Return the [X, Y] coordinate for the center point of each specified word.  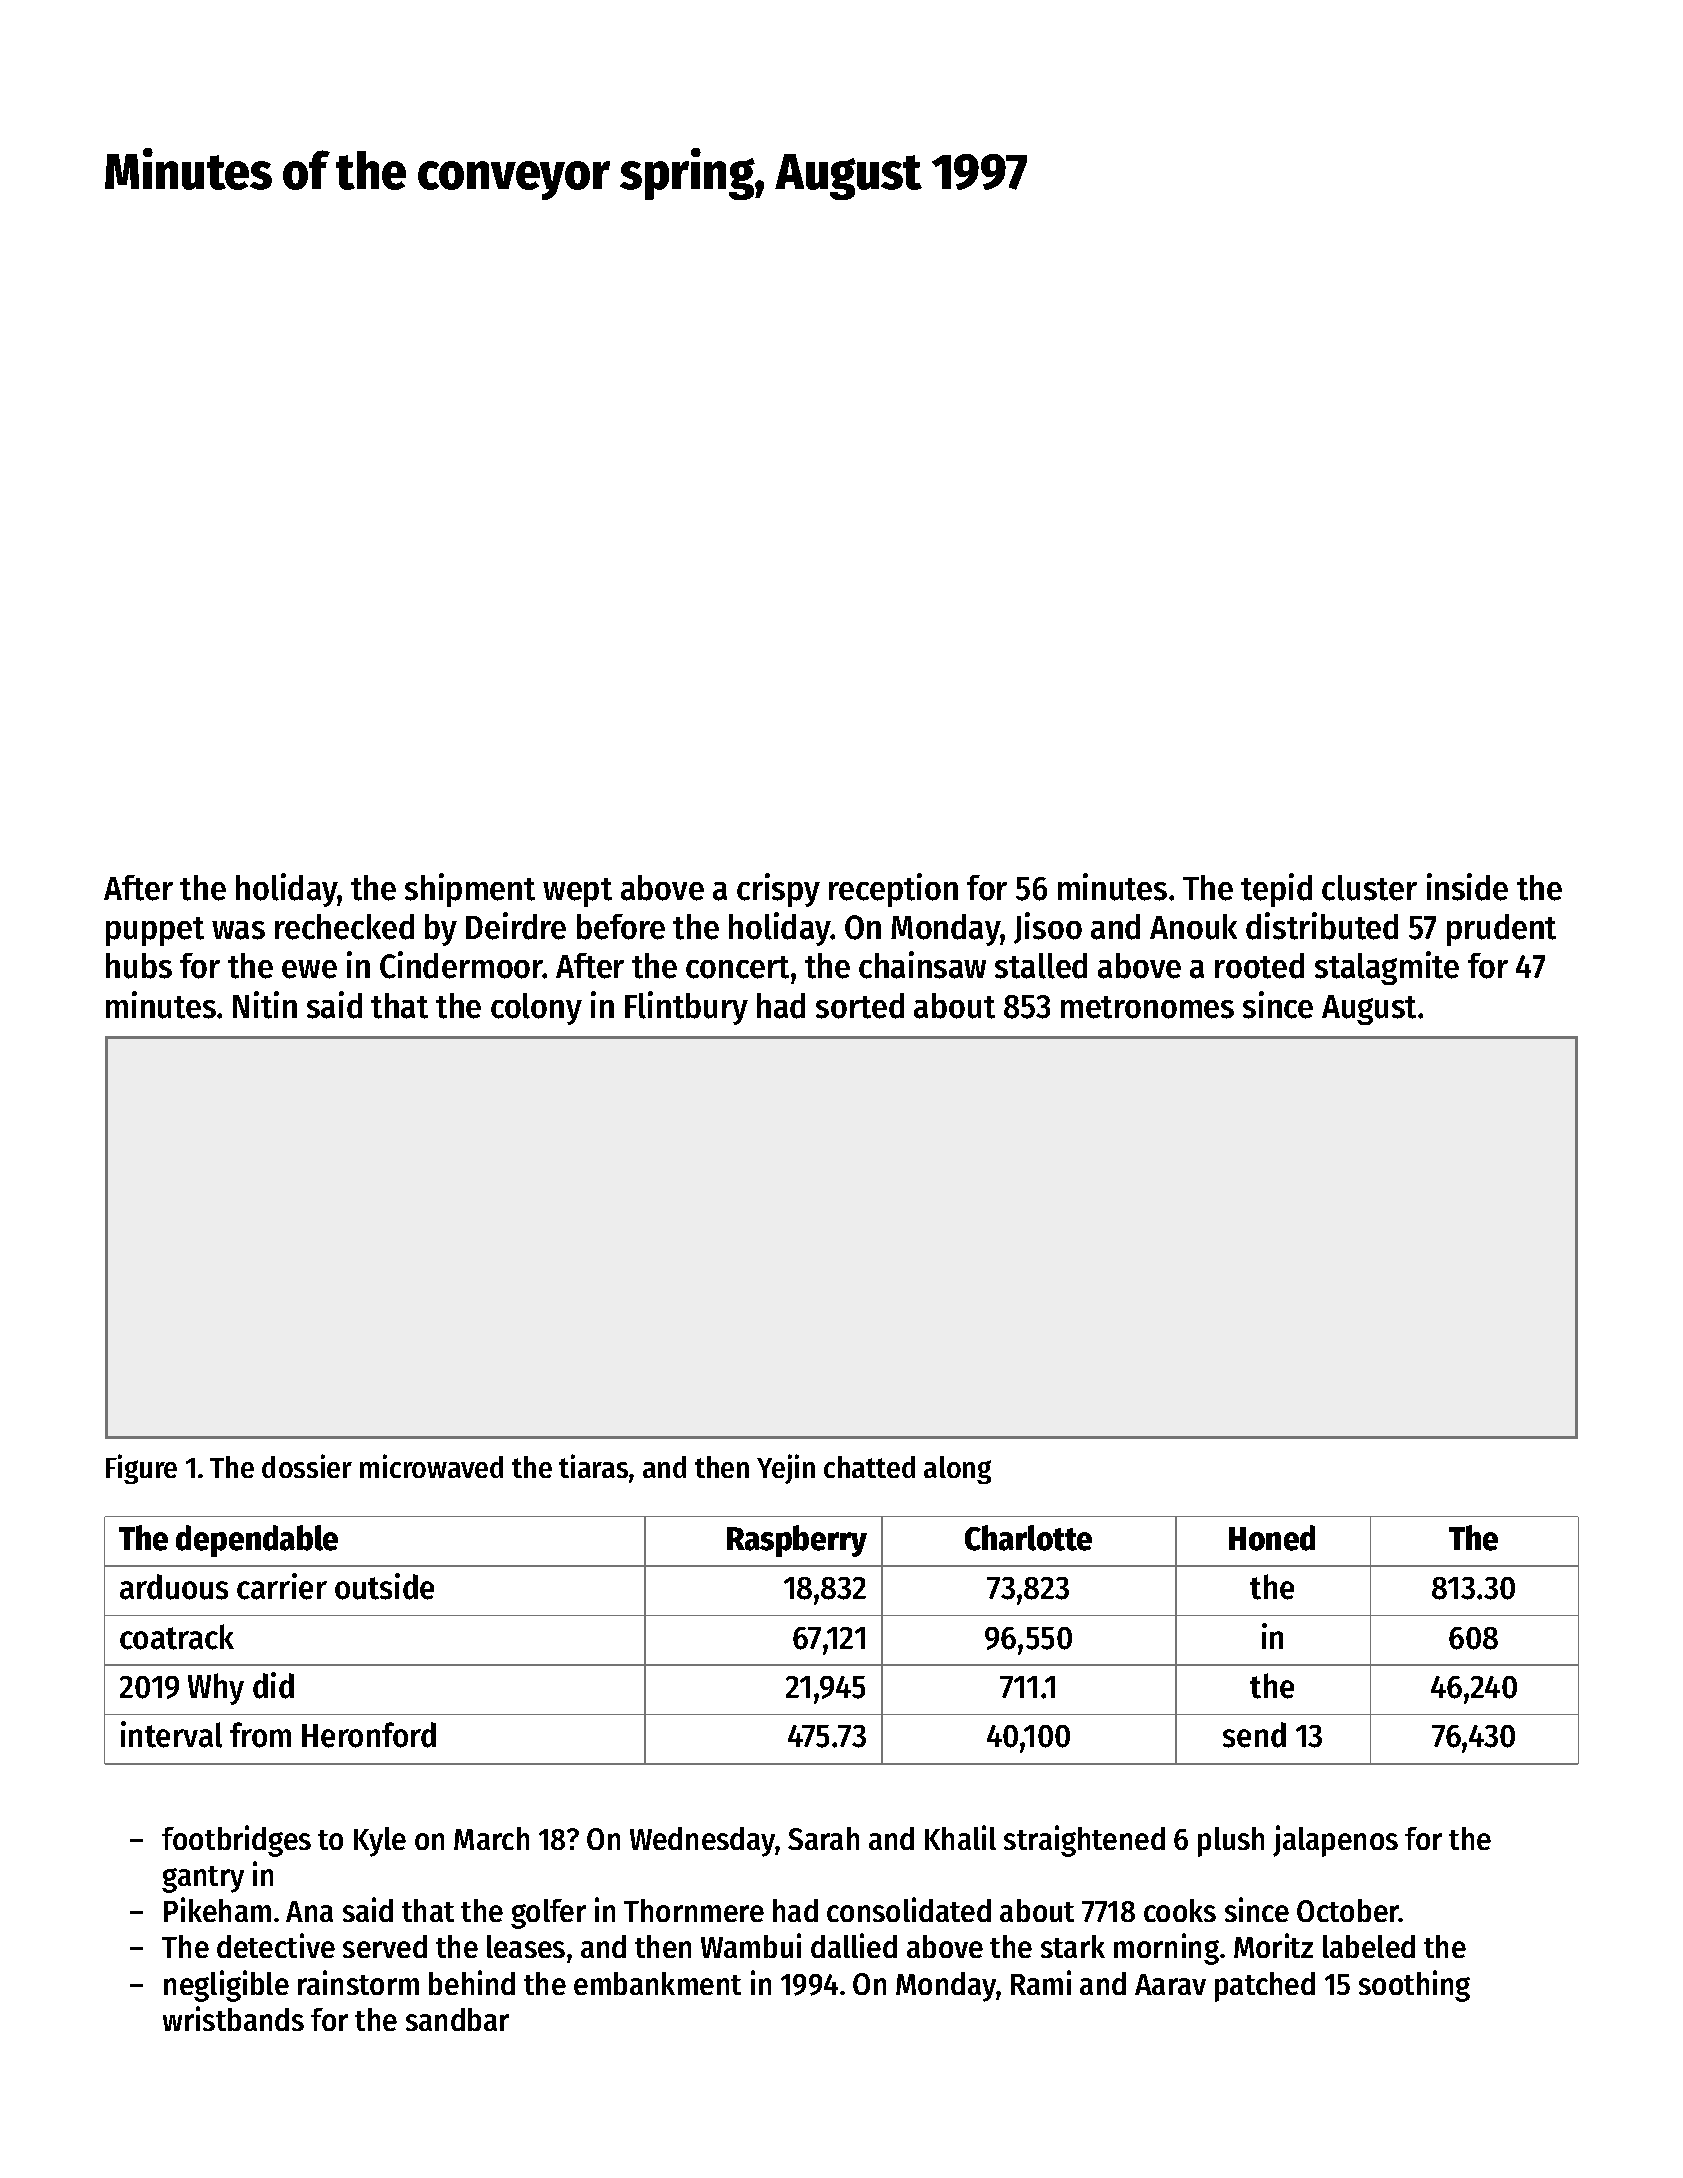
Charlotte [1028, 1538]
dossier [307, 1466]
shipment [470, 890]
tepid [1276, 890]
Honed [1272, 1538]
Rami [1041, 1982]
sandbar [457, 2019]
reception [893, 890]
